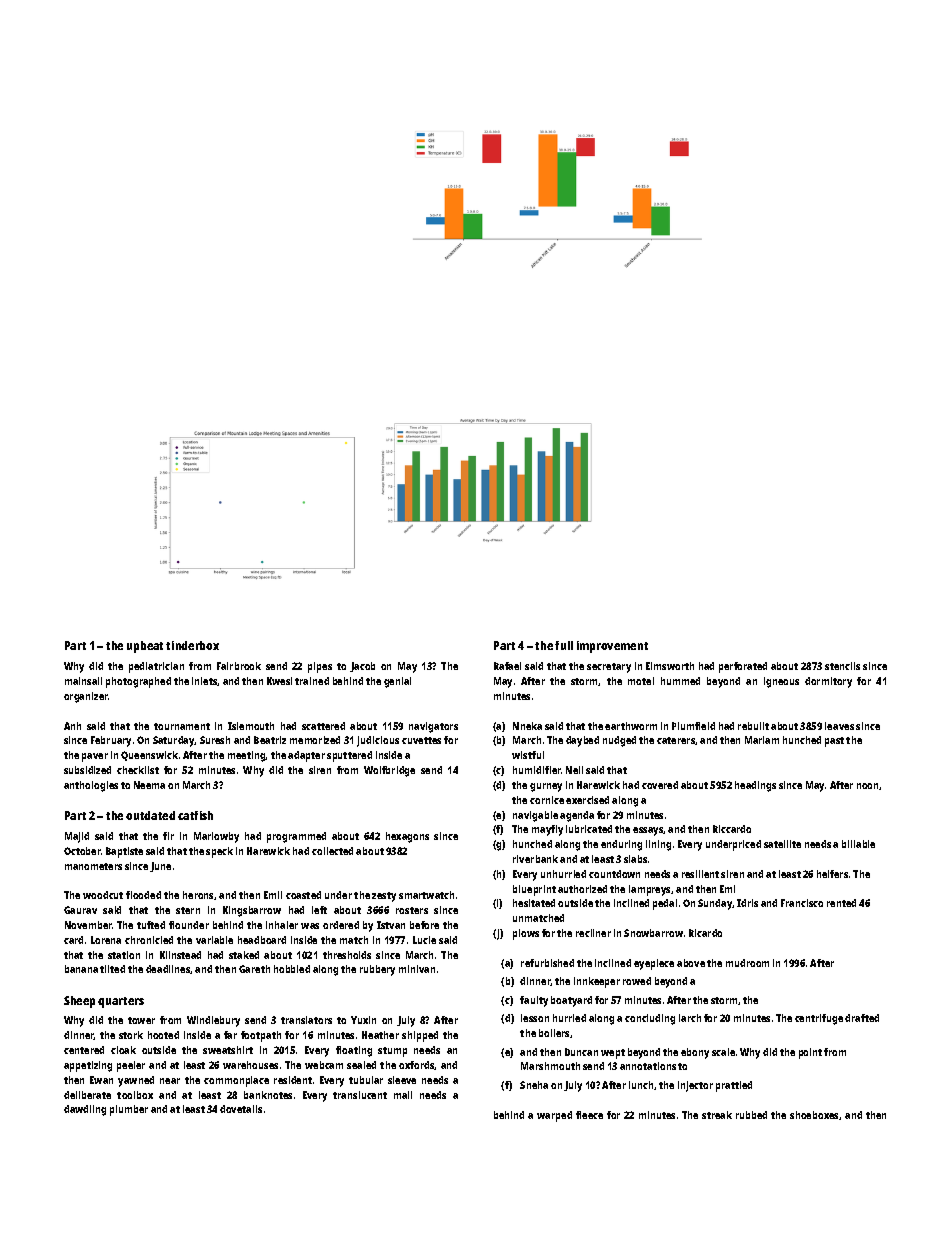 This screenshot has width=952, height=1233. What do you see at coordinates (743, 667) in the screenshot?
I see `perforated` at bounding box center [743, 667].
